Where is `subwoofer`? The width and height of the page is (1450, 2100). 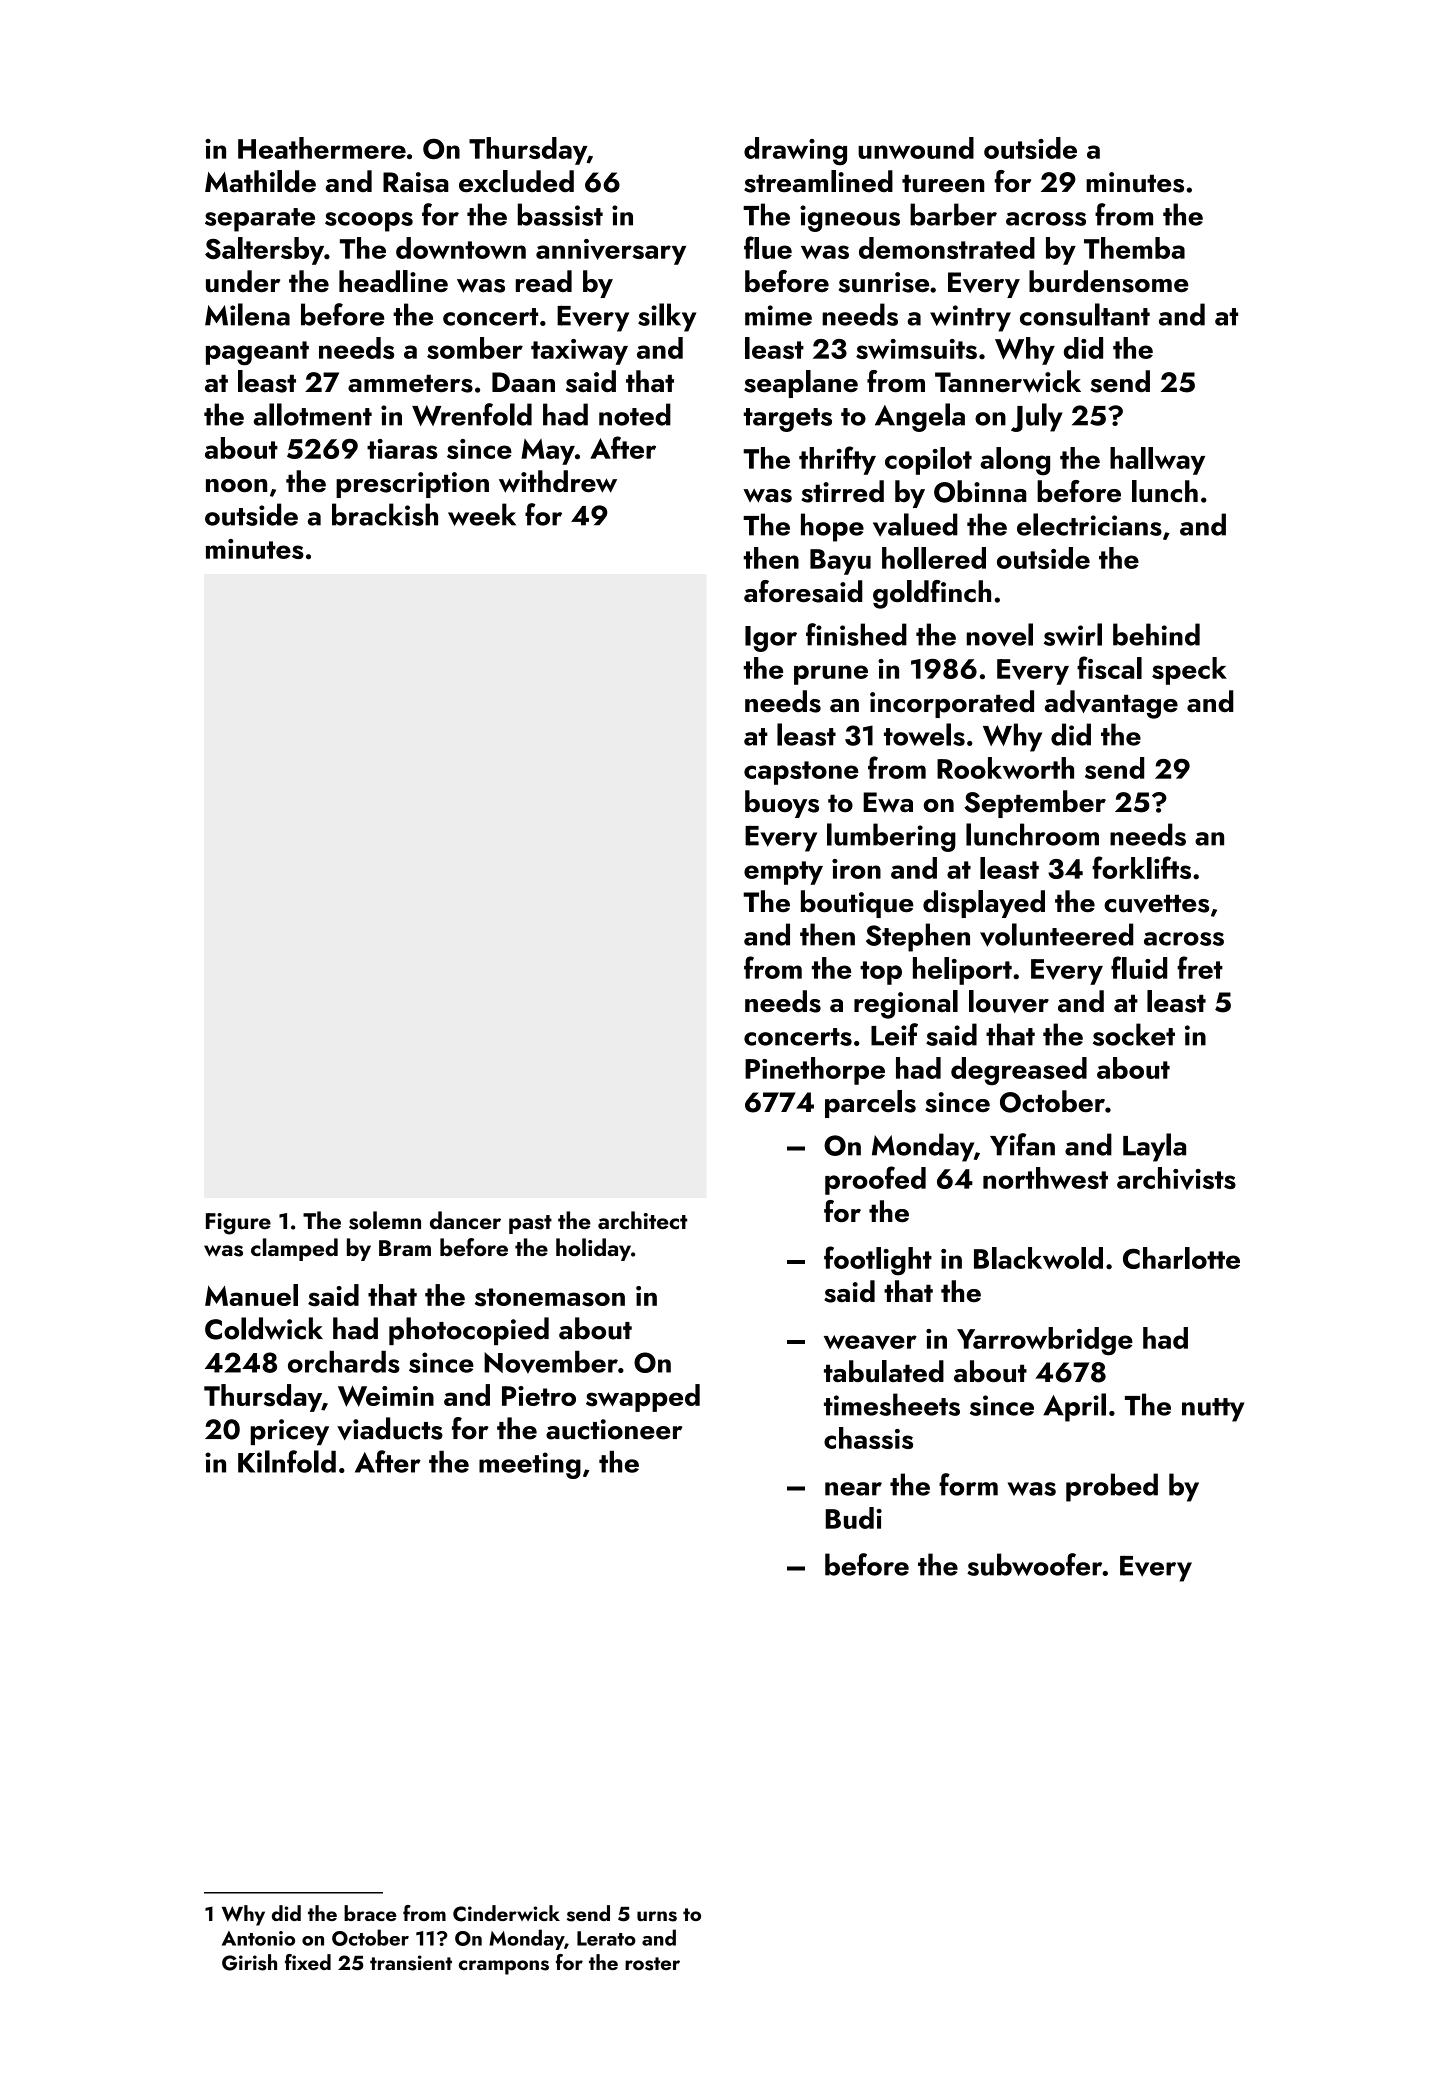 subwoofer is located at coordinates (1035, 1564).
